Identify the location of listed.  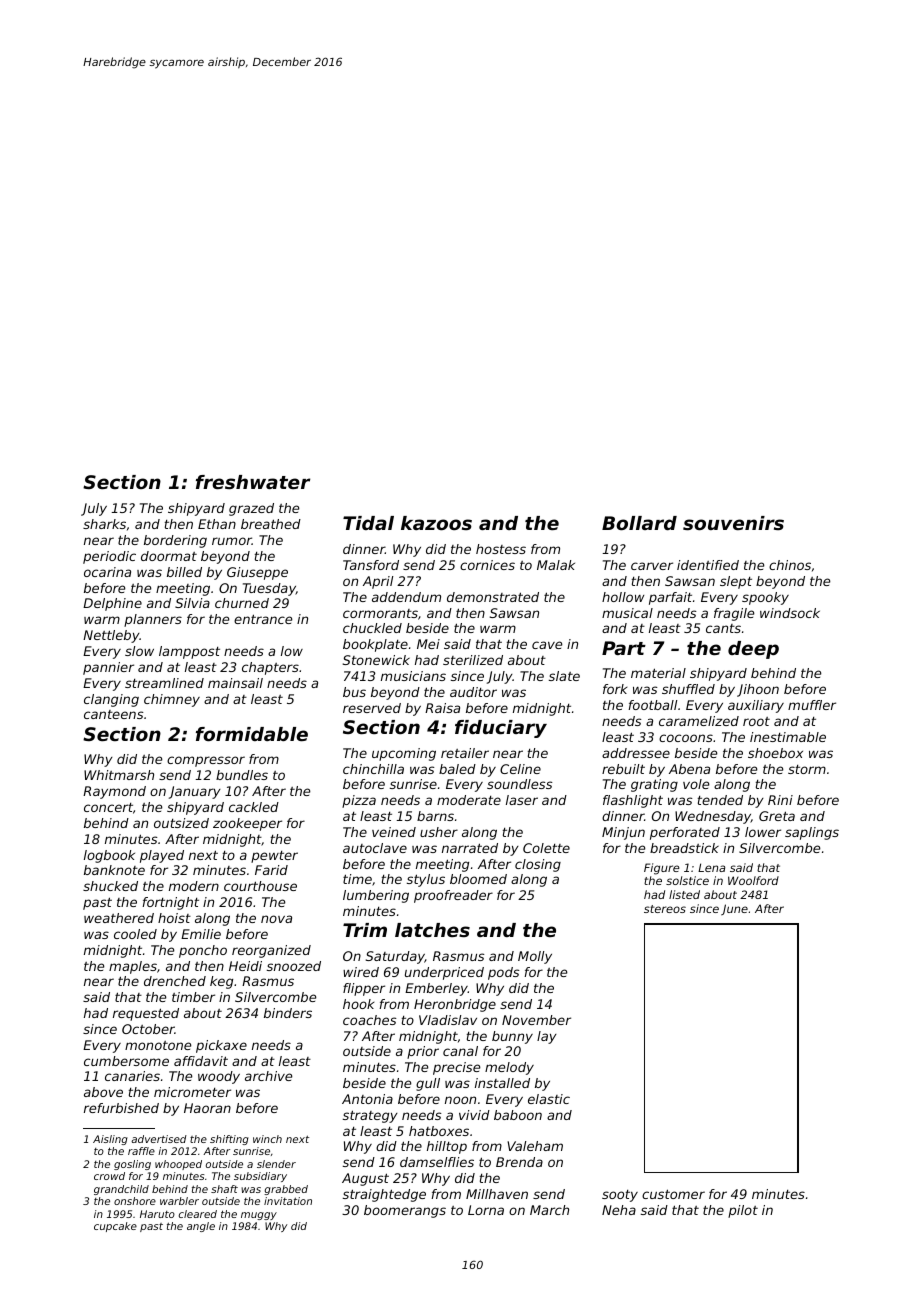
(684, 894).
